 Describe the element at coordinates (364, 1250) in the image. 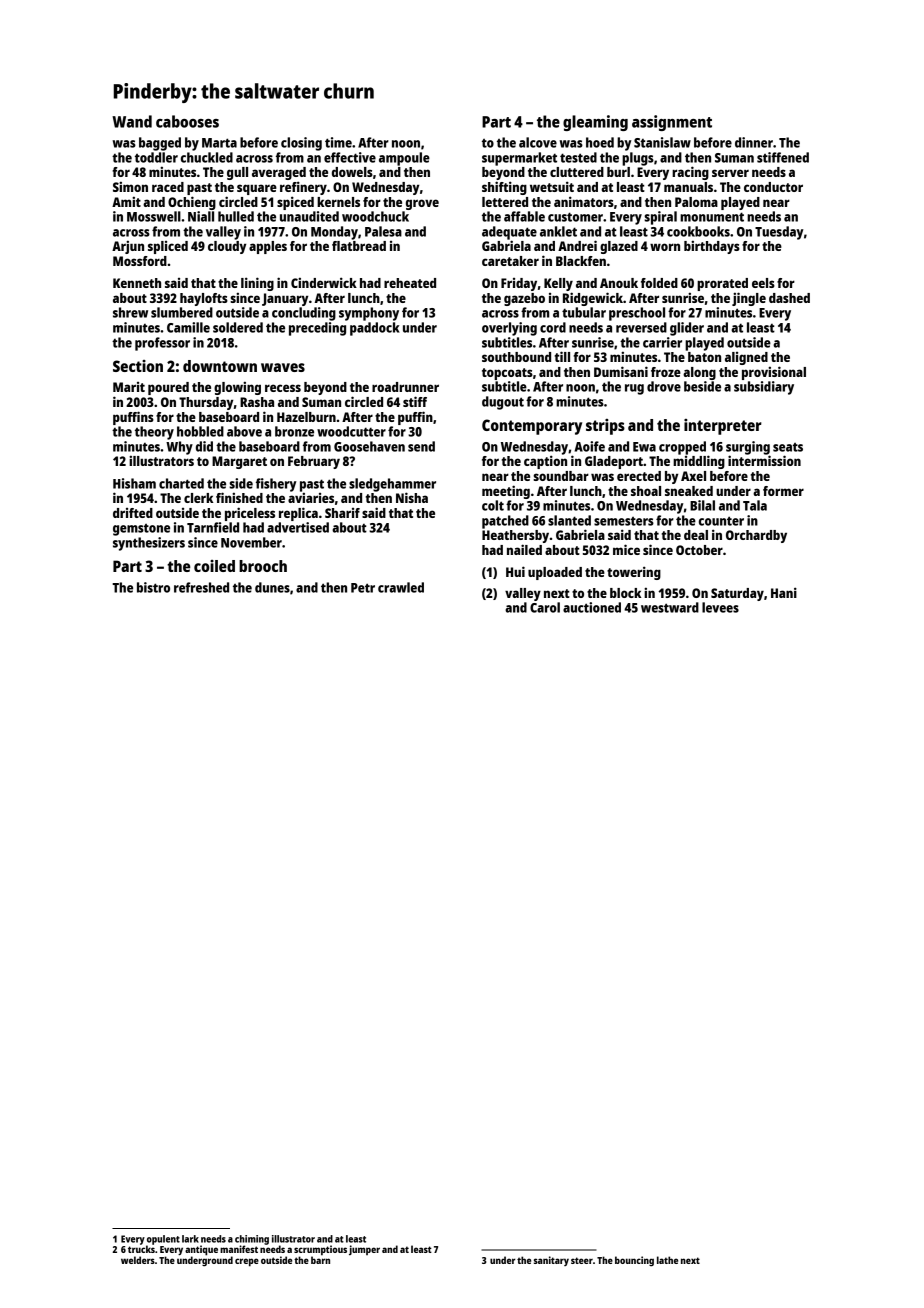

I see `jumper` at that location.
